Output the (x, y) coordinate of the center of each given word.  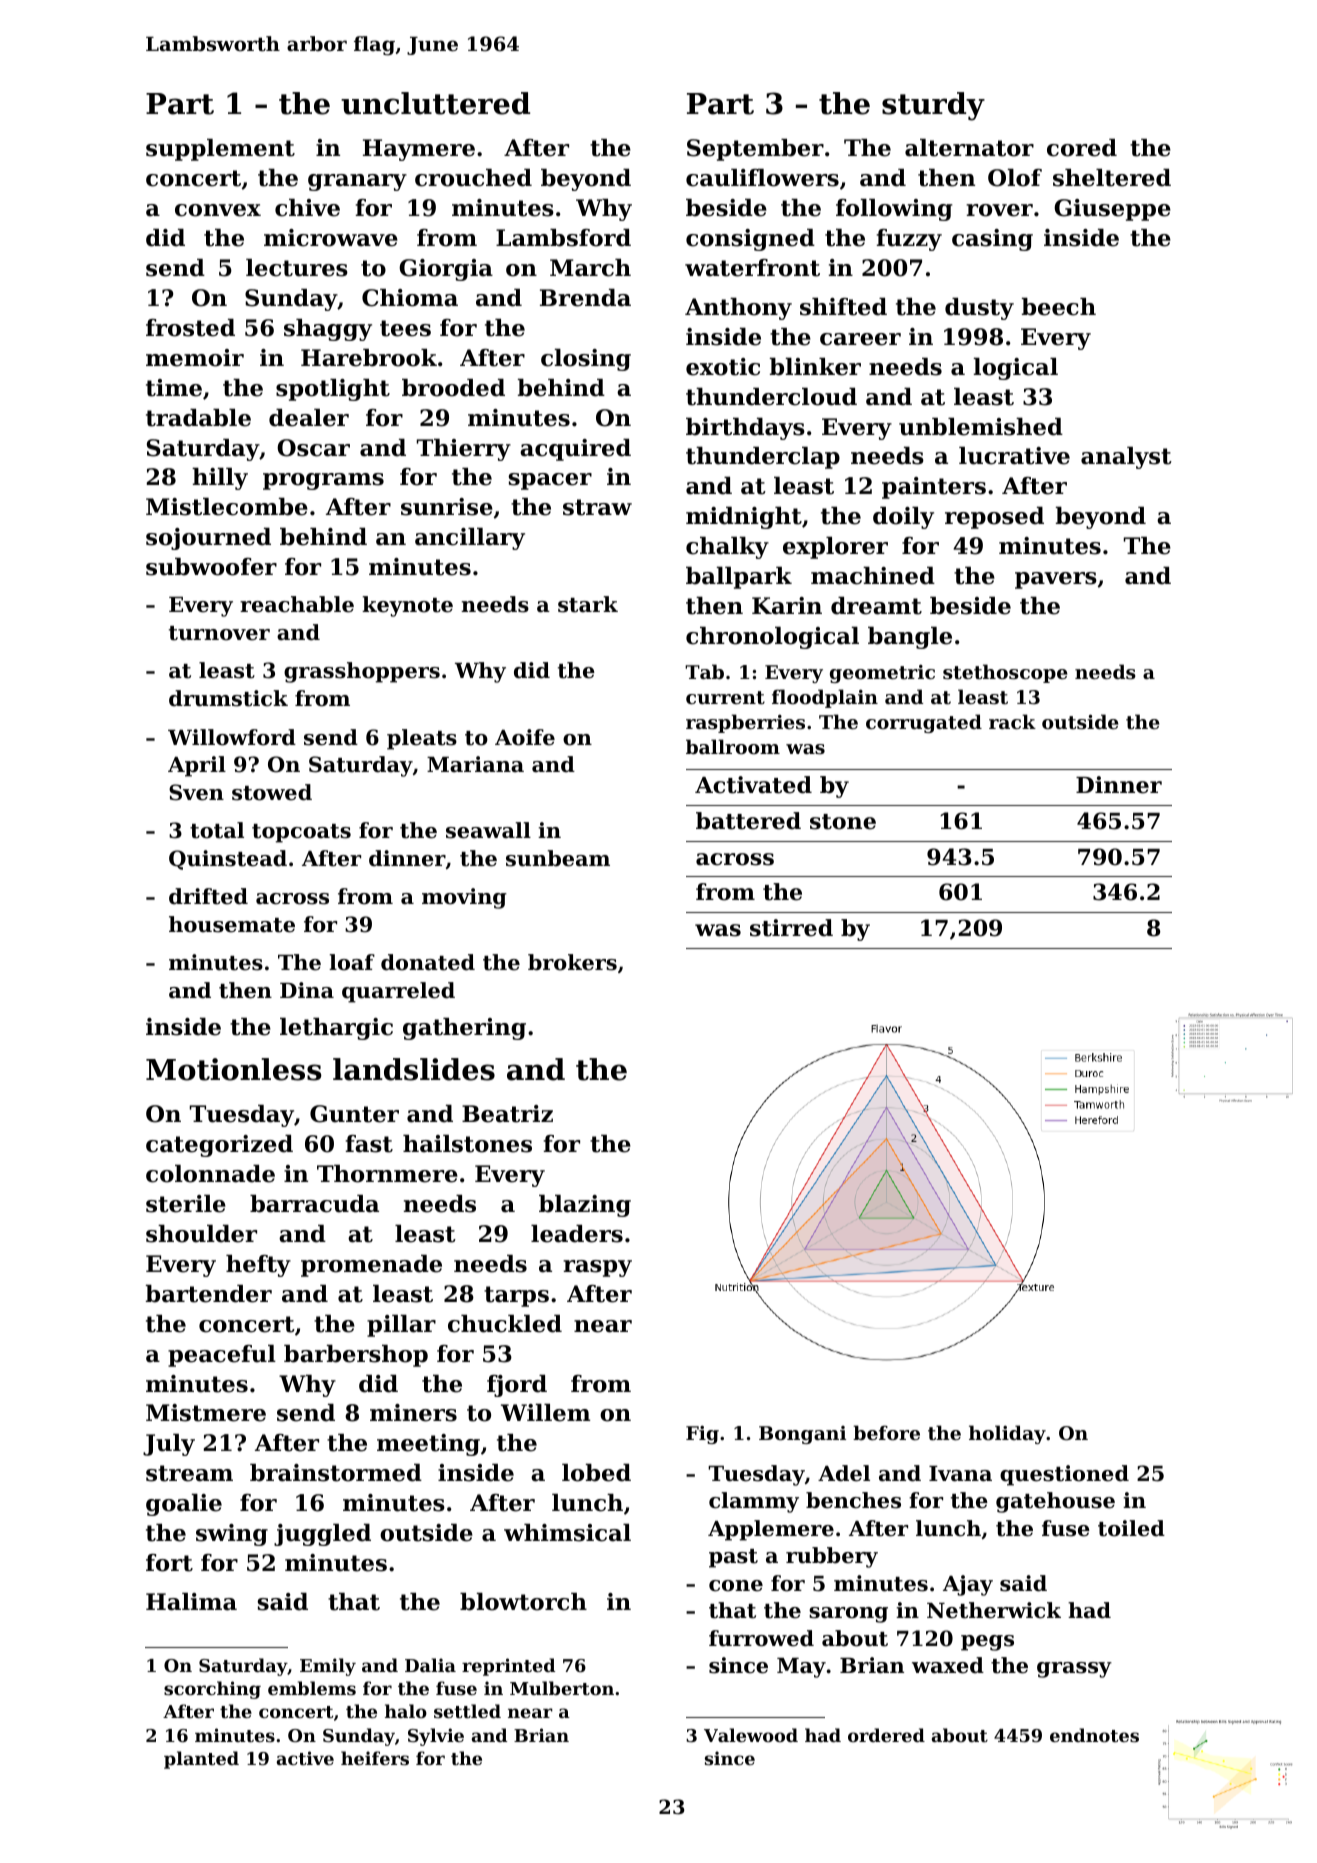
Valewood (751, 1735)
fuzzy (909, 240)
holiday (1007, 1434)
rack (1012, 721)
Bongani (802, 1435)
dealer (309, 418)
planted (201, 1760)
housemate (232, 924)
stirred (791, 928)
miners (413, 1413)
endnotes (1094, 1735)
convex (218, 210)
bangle (910, 638)
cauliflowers (762, 178)
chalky (727, 548)
